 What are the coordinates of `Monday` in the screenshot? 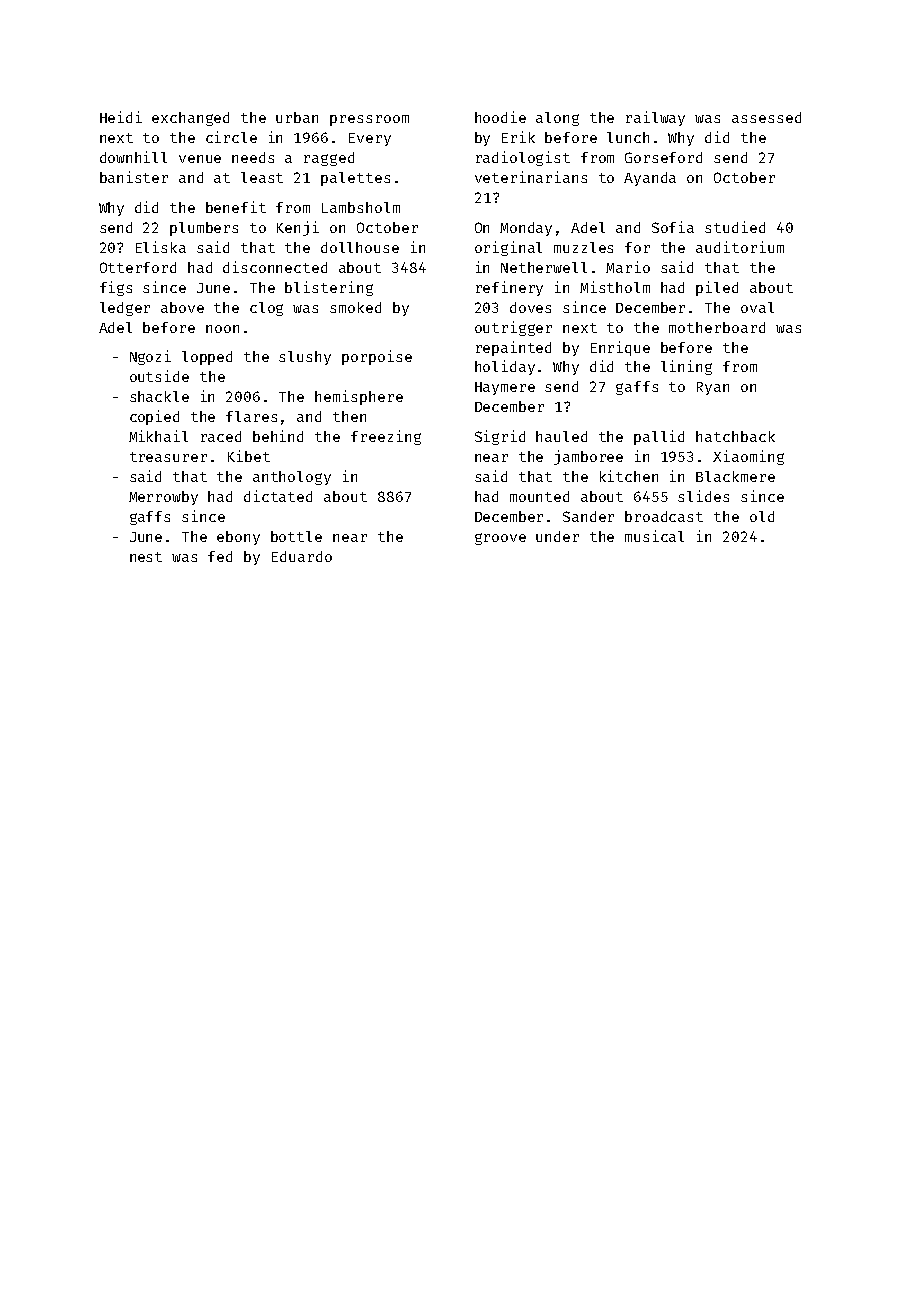 It's located at (526, 229).
